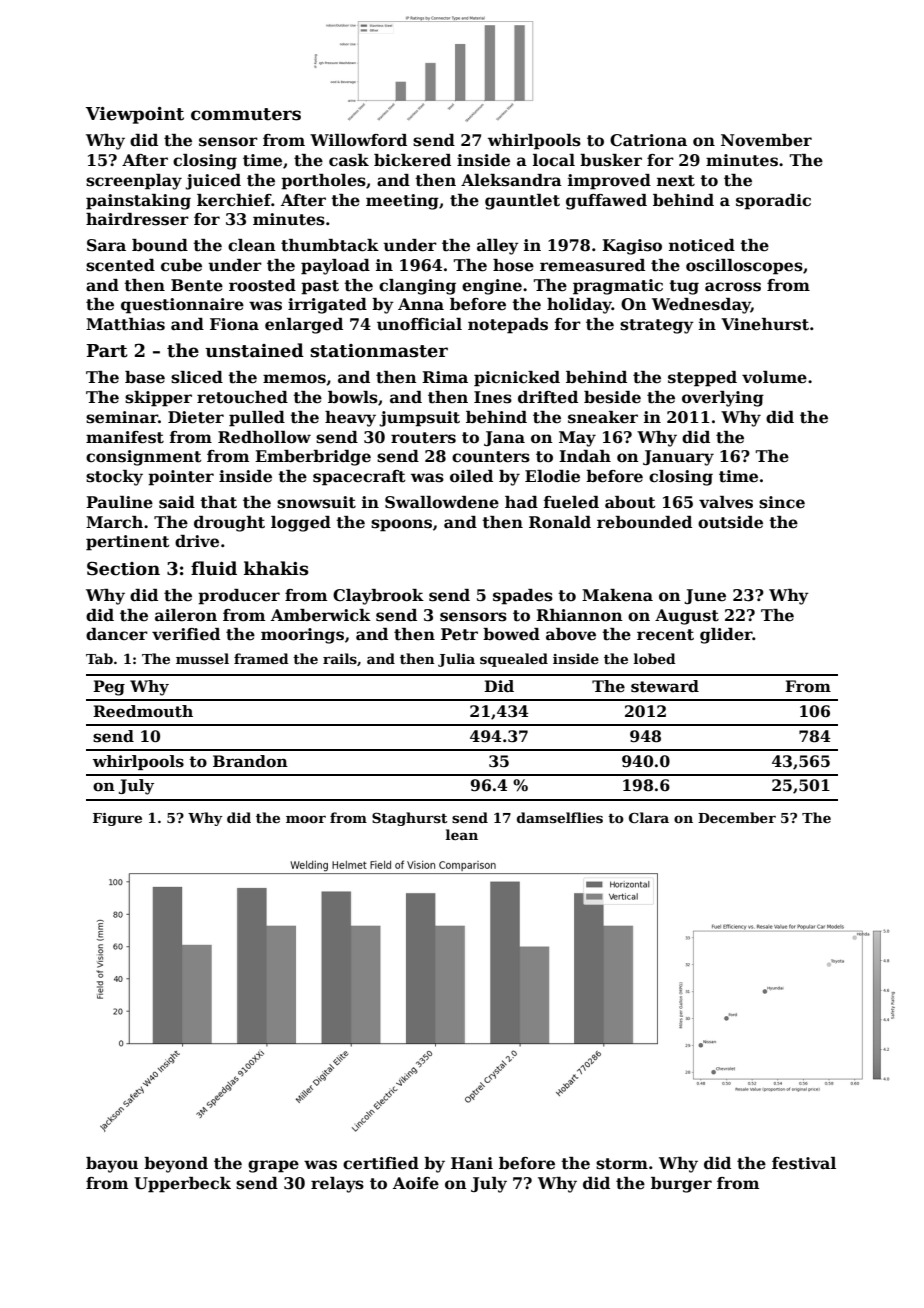 The height and width of the screenshot is (1308, 924). What do you see at coordinates (622, 1164) in the screenshot?
I see `storm` at bounding box center [622, 1164].
